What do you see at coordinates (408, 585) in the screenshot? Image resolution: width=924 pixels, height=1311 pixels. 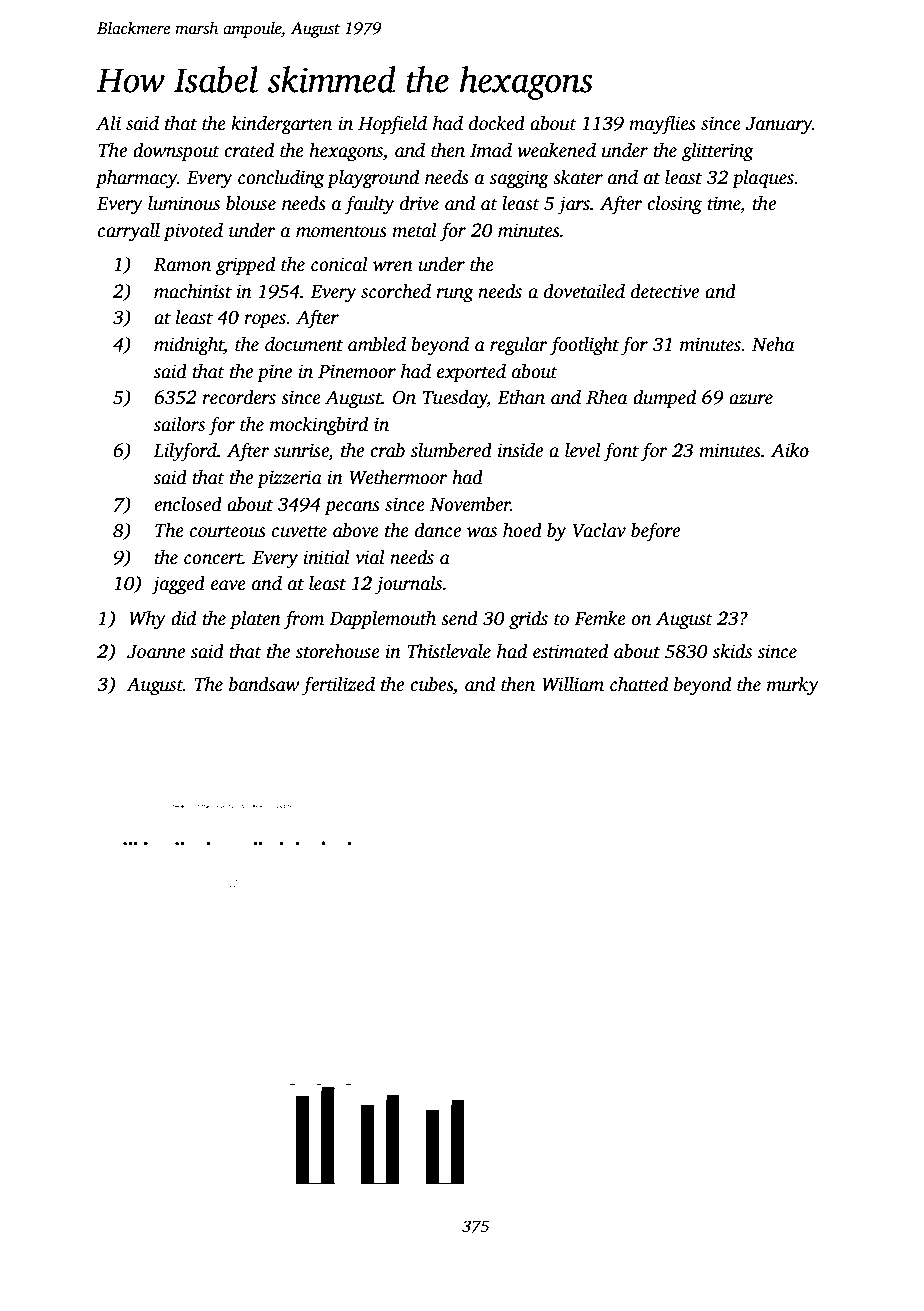 I see `journals` at bounding box center [408, 585].
